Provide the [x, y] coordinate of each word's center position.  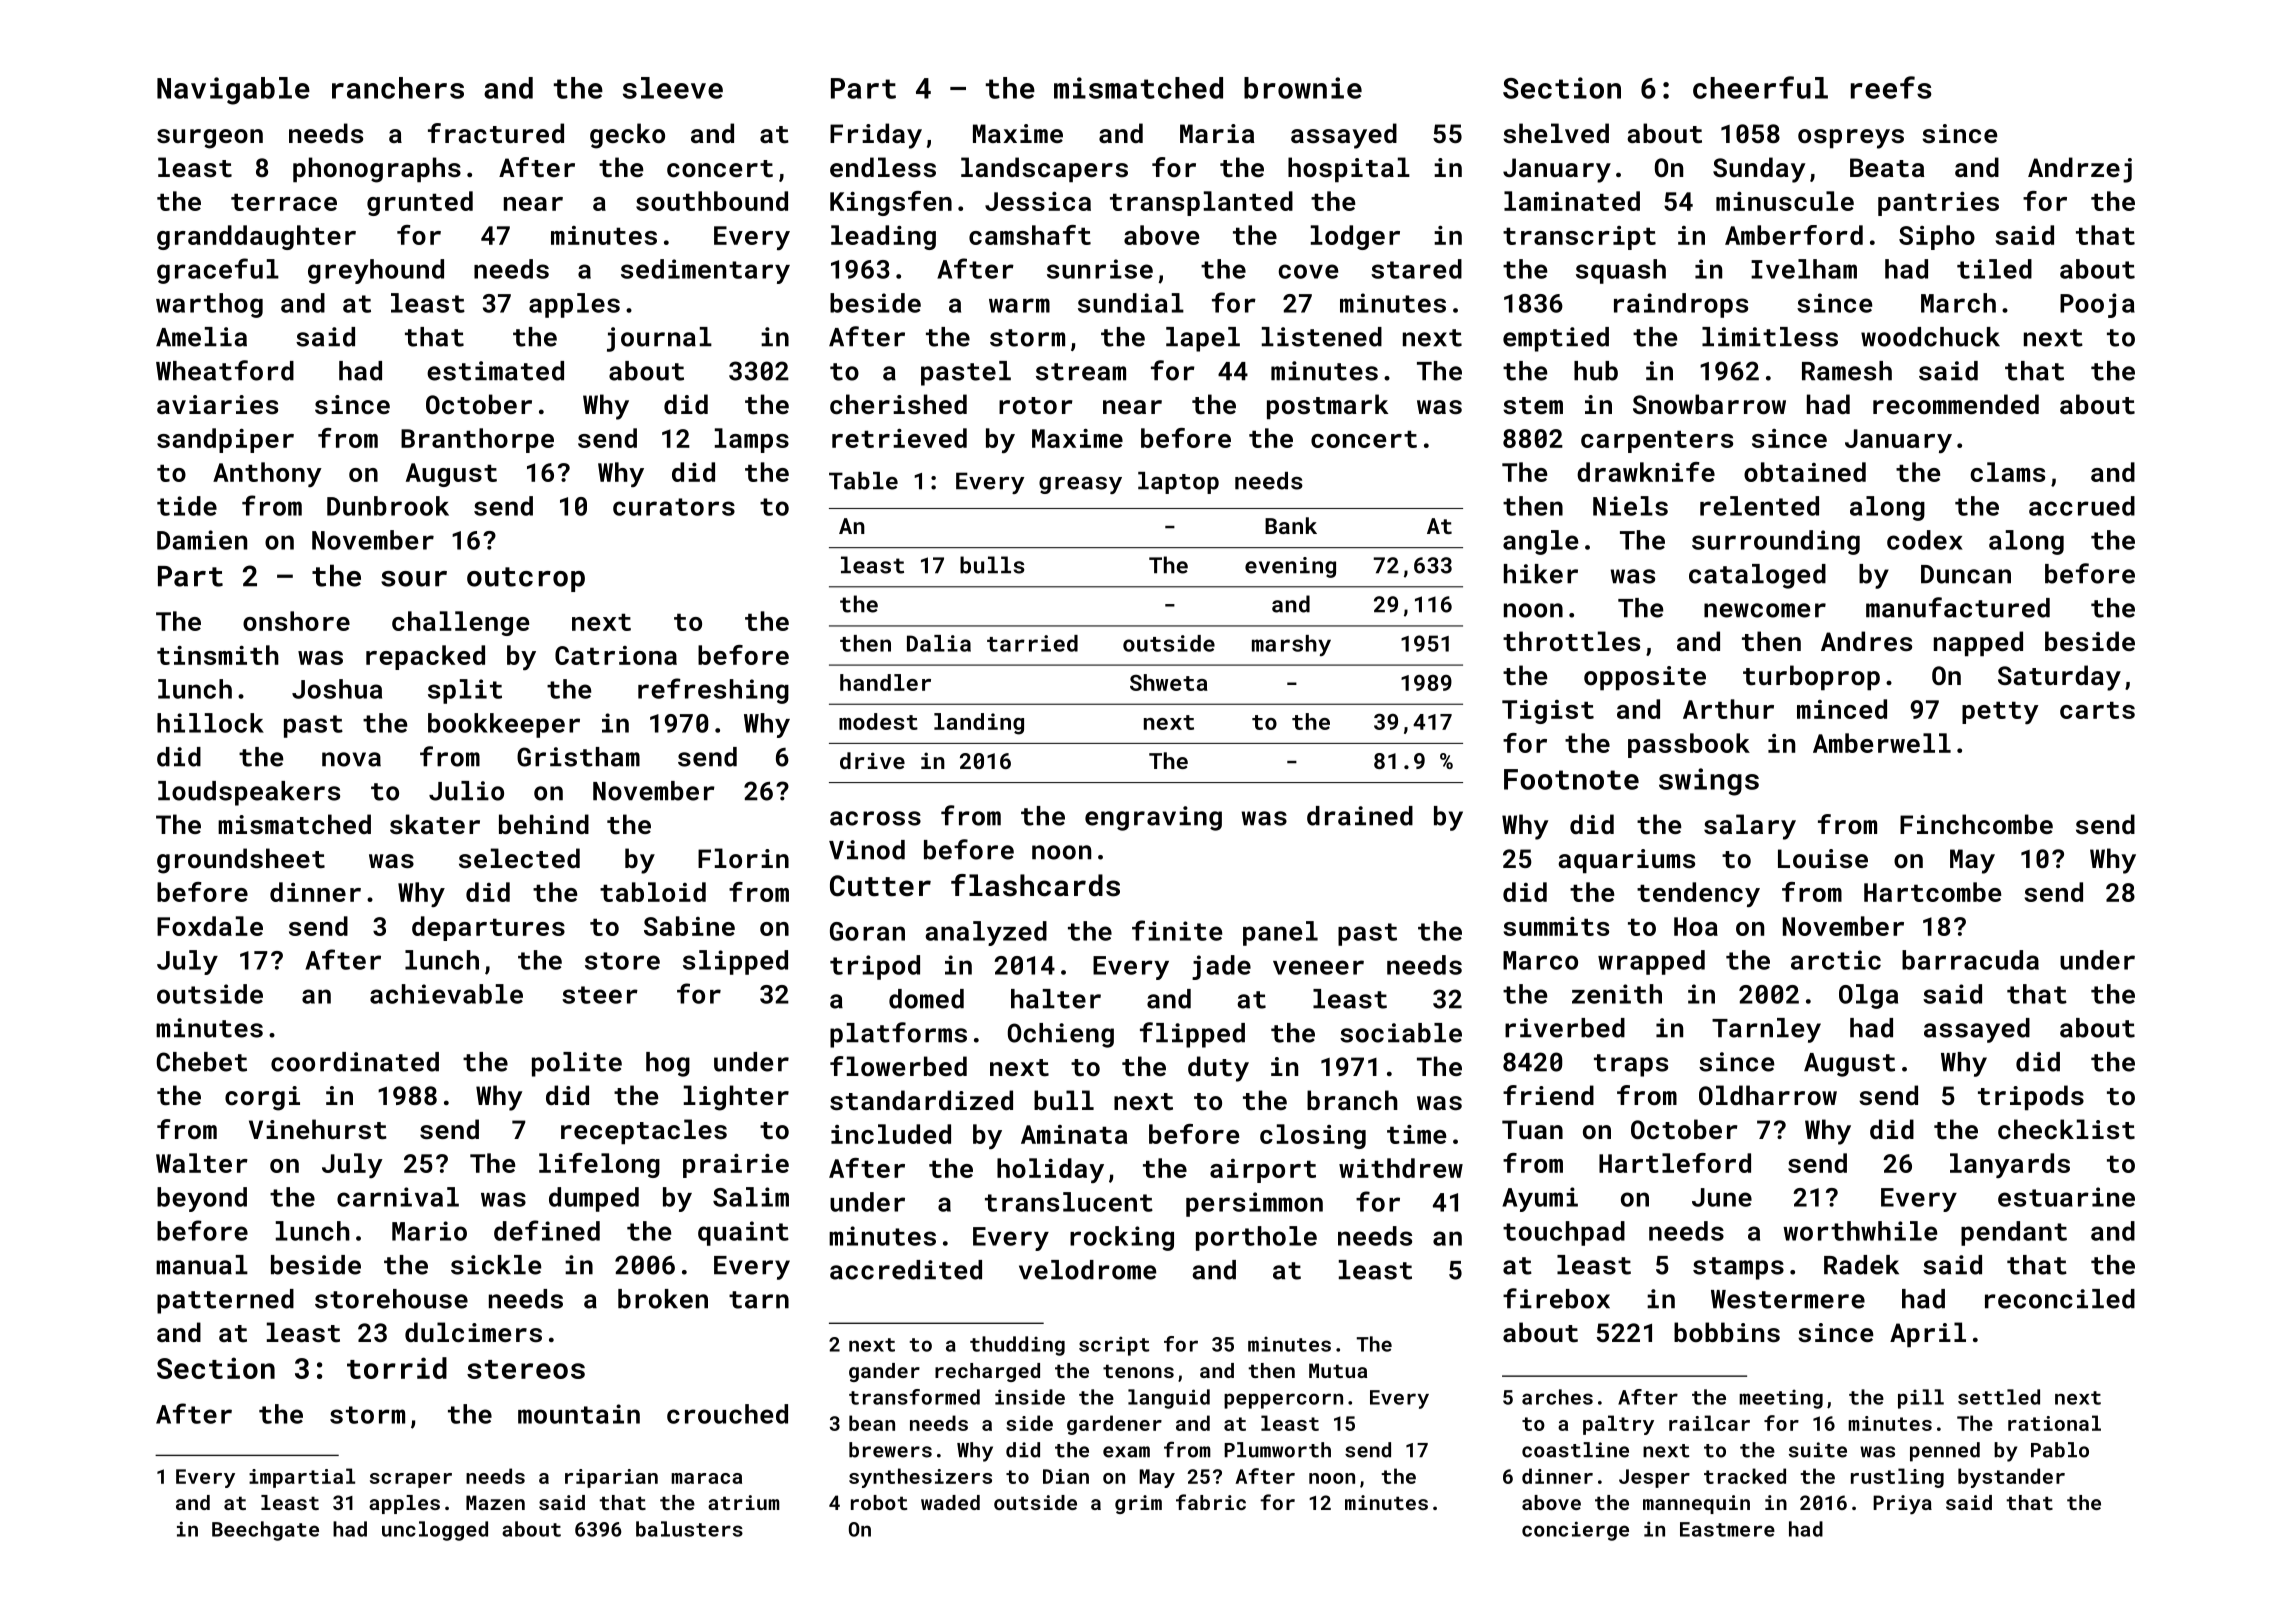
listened [1322, 337]
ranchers [398, 88]
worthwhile [1860, 1231]
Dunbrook [388, 506]
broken [663, 1299]
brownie [1303, 88]
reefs [1891, 87]
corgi [262, 1098]
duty [1218, 1069]
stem [1533, 406]
